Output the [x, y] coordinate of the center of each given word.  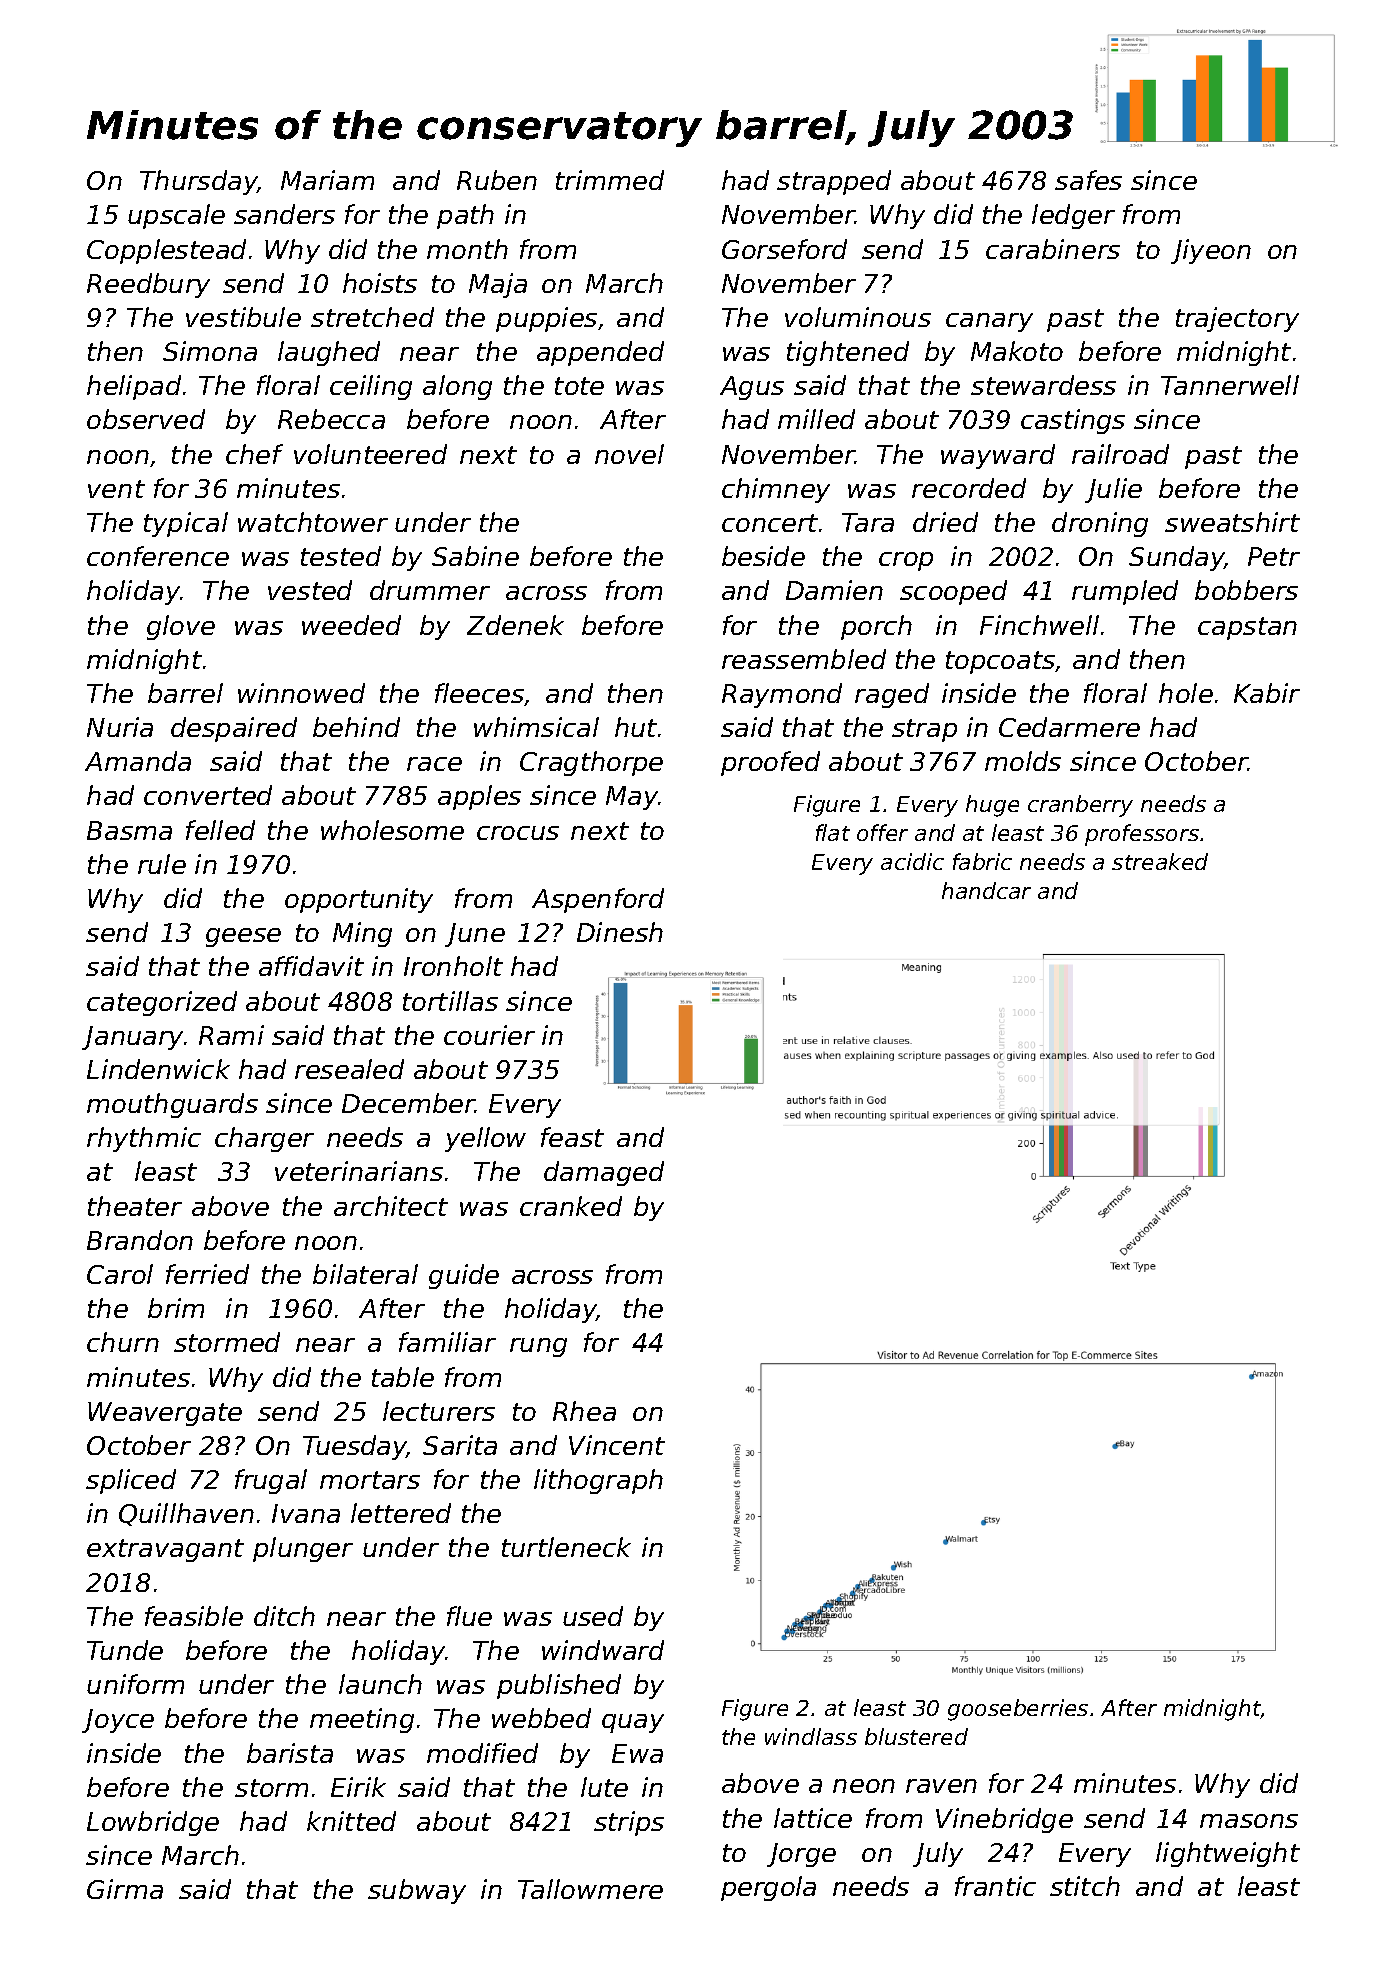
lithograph [598, 1481]
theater [135, 1206]
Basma [129, 830]
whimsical [536, 727]
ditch [284, 1616]
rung [538, 1347]
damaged [604, 1173]
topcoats [1001, 662]
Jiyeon [1211, 251]
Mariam [327, 180]
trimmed [610, 180]
